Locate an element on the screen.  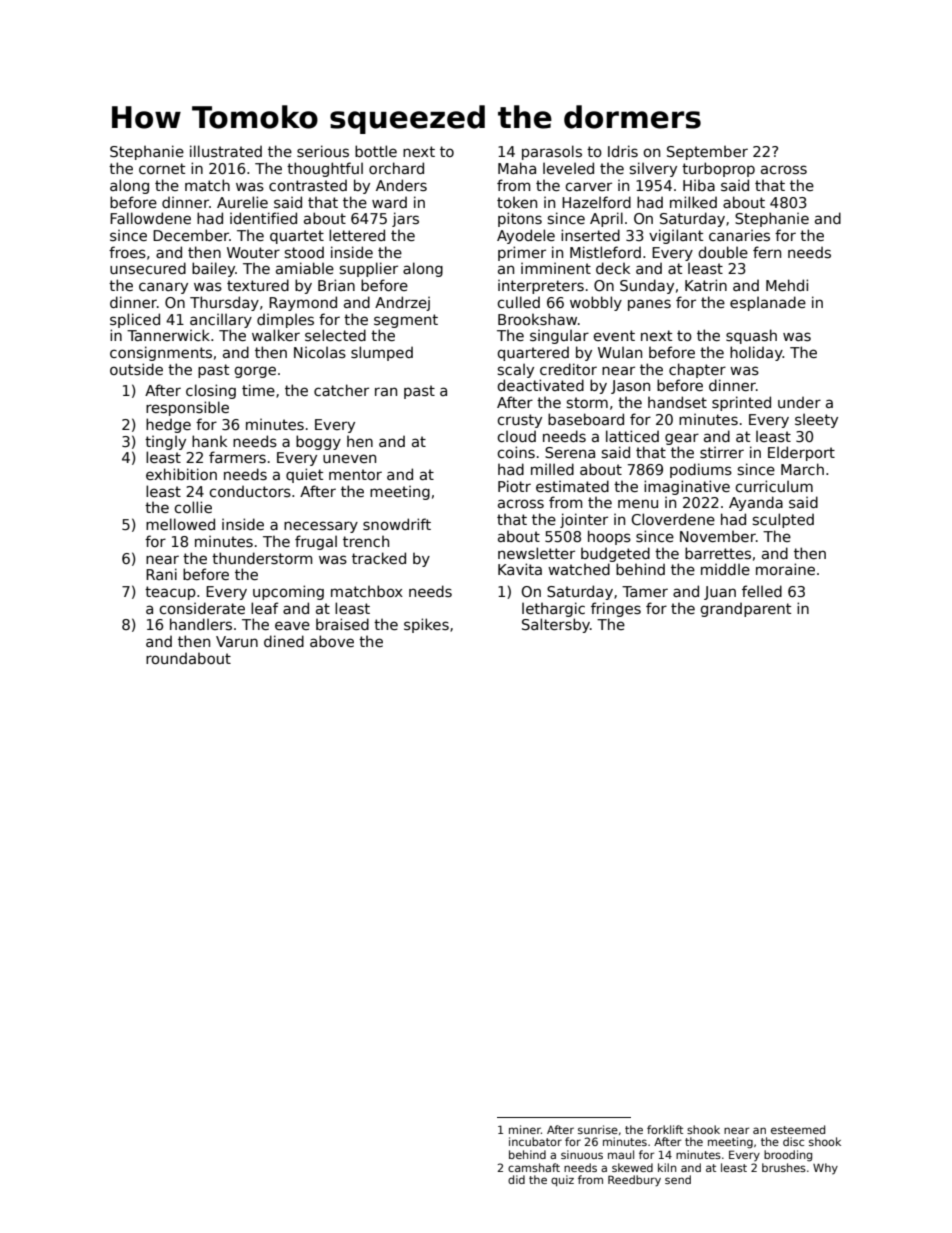
Saltersby is located at coordinates (556, 625).
